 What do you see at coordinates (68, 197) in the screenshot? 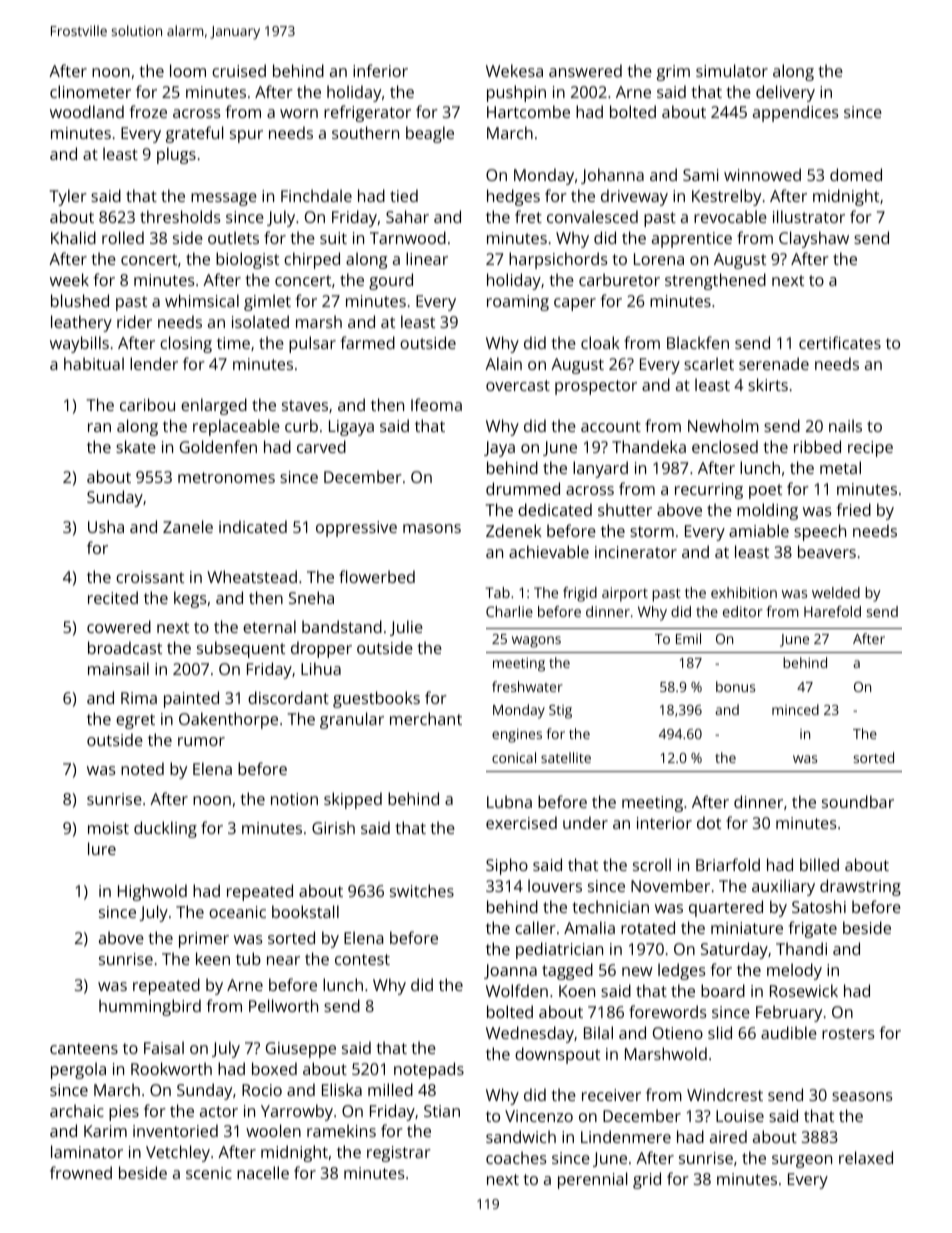
I see `Tyler` at bounding box center [68, 197].
